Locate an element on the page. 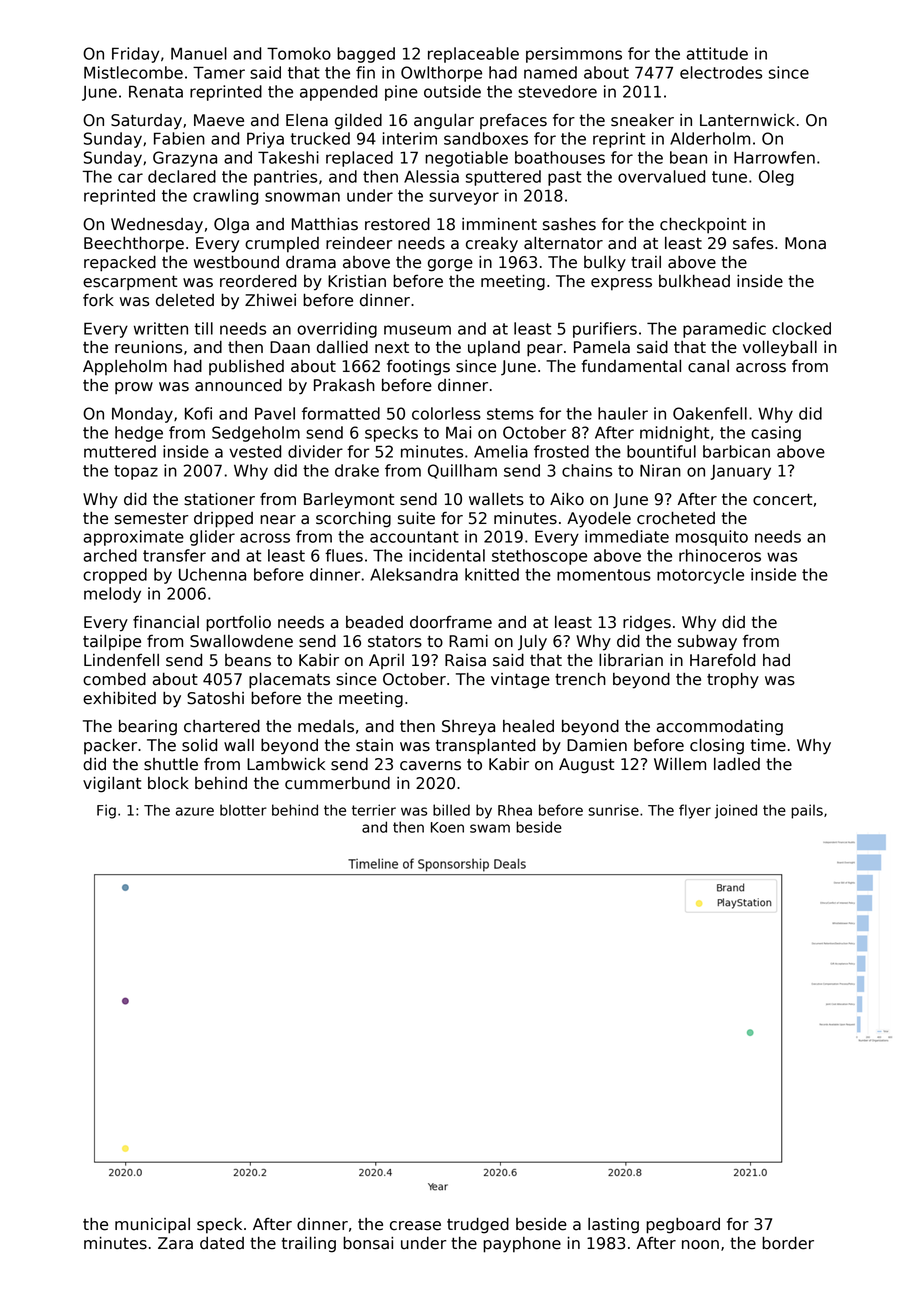 This document has height=1308, width=924. Amelia is located at coordinates (501, 451).
